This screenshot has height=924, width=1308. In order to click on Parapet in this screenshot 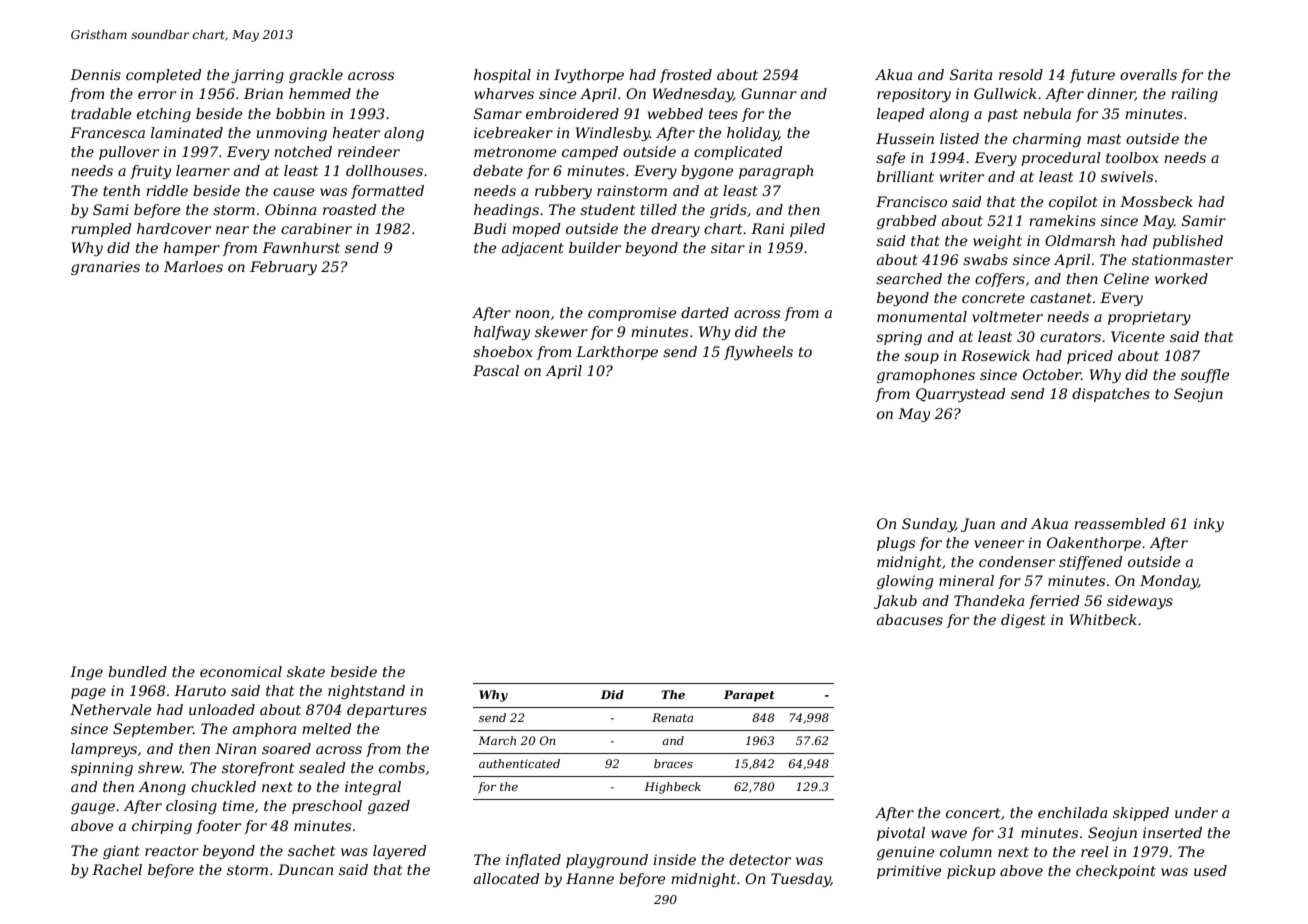, I will do `click(749, 696)`.
